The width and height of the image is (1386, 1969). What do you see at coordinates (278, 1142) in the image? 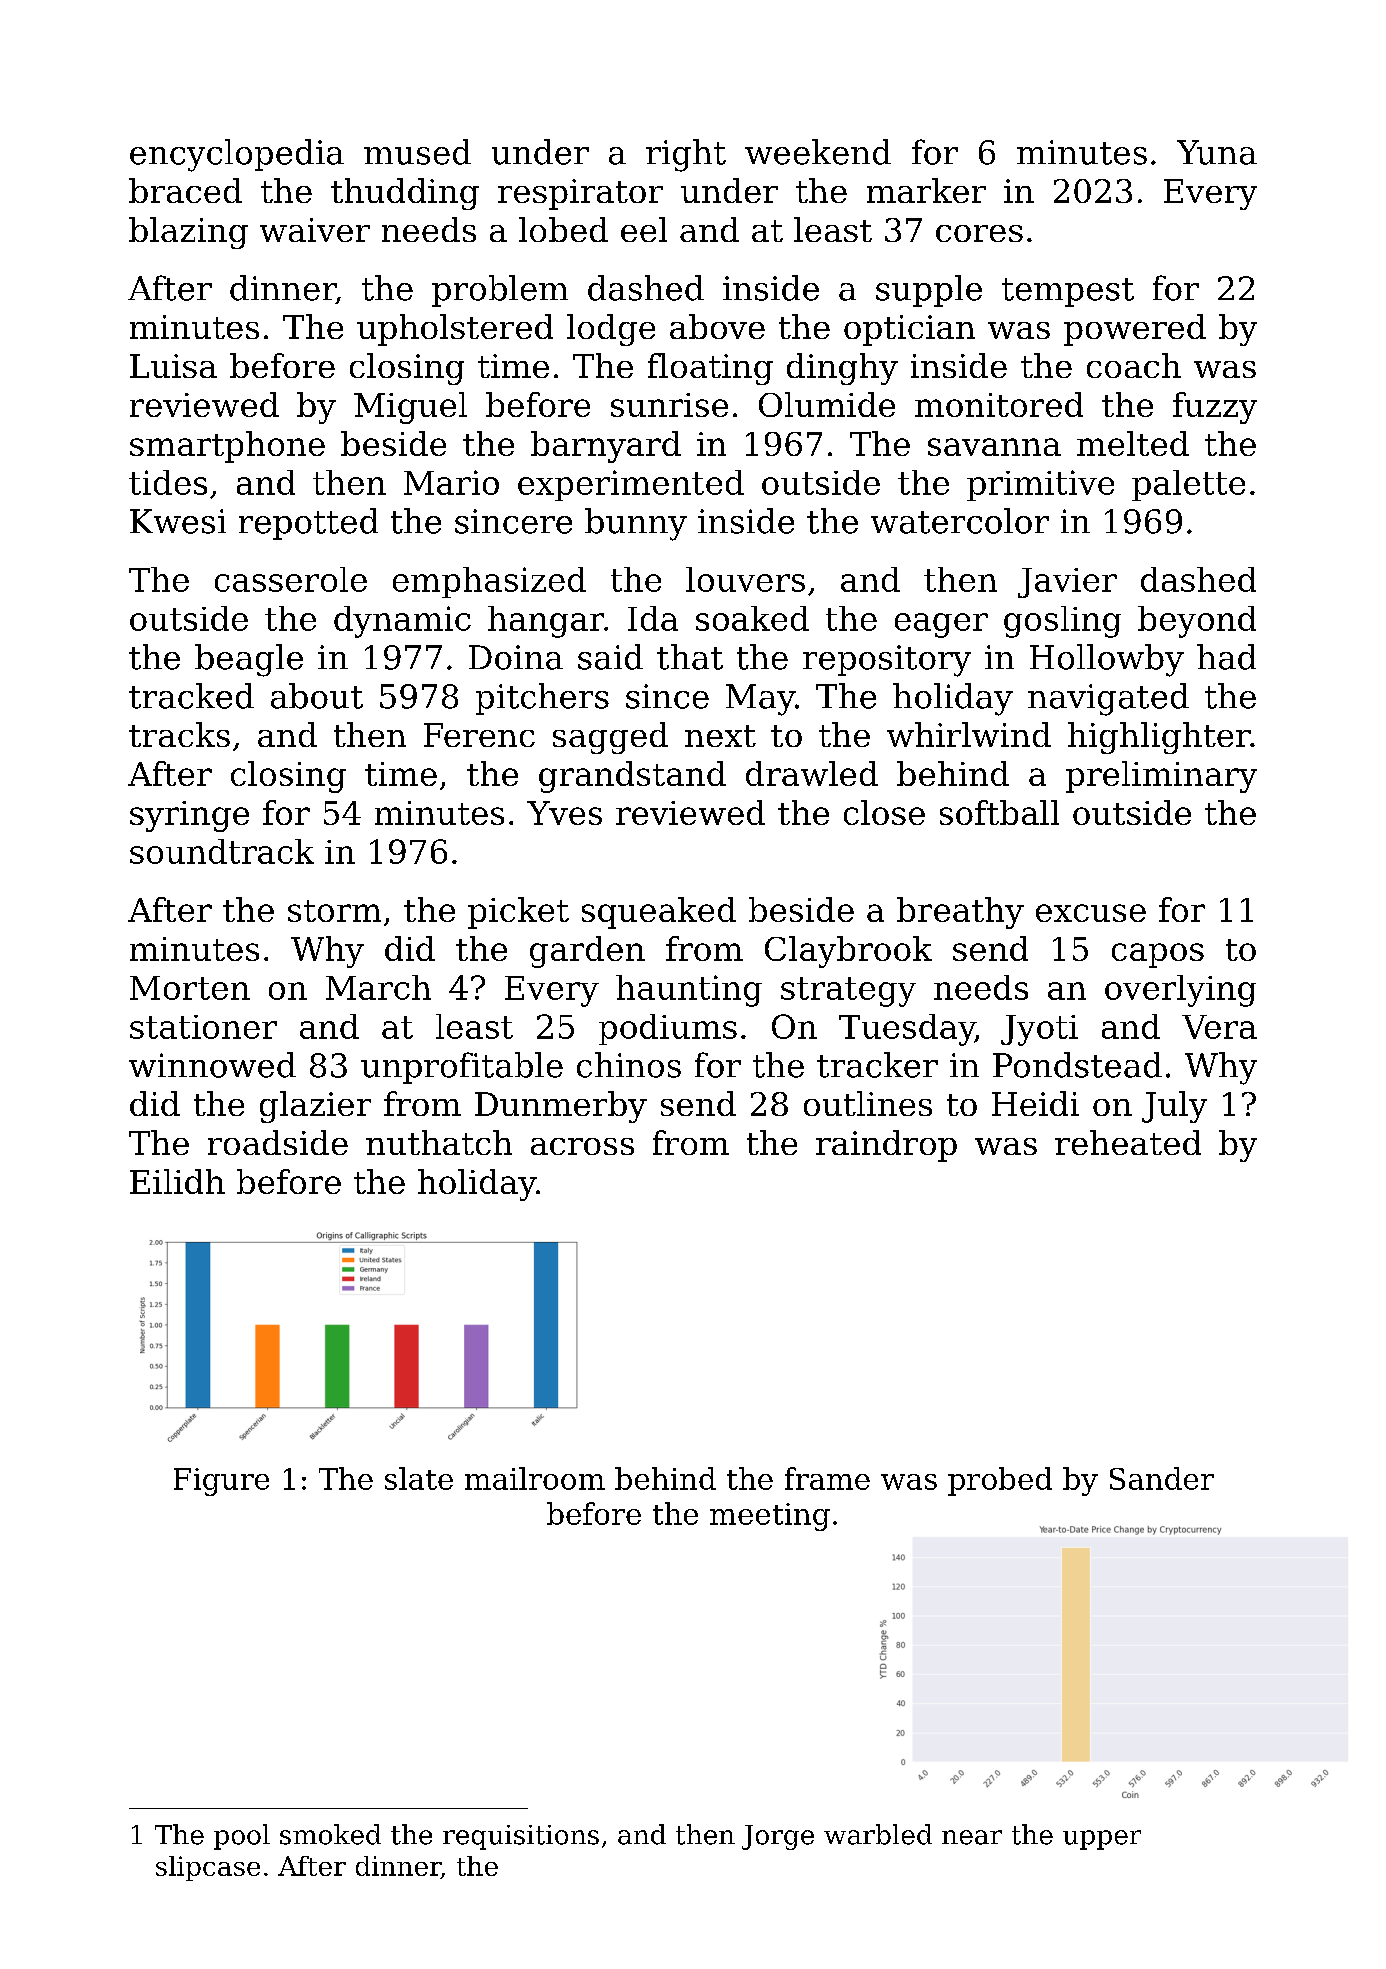
I see `roadside` at bounding box center [278, 1142].
